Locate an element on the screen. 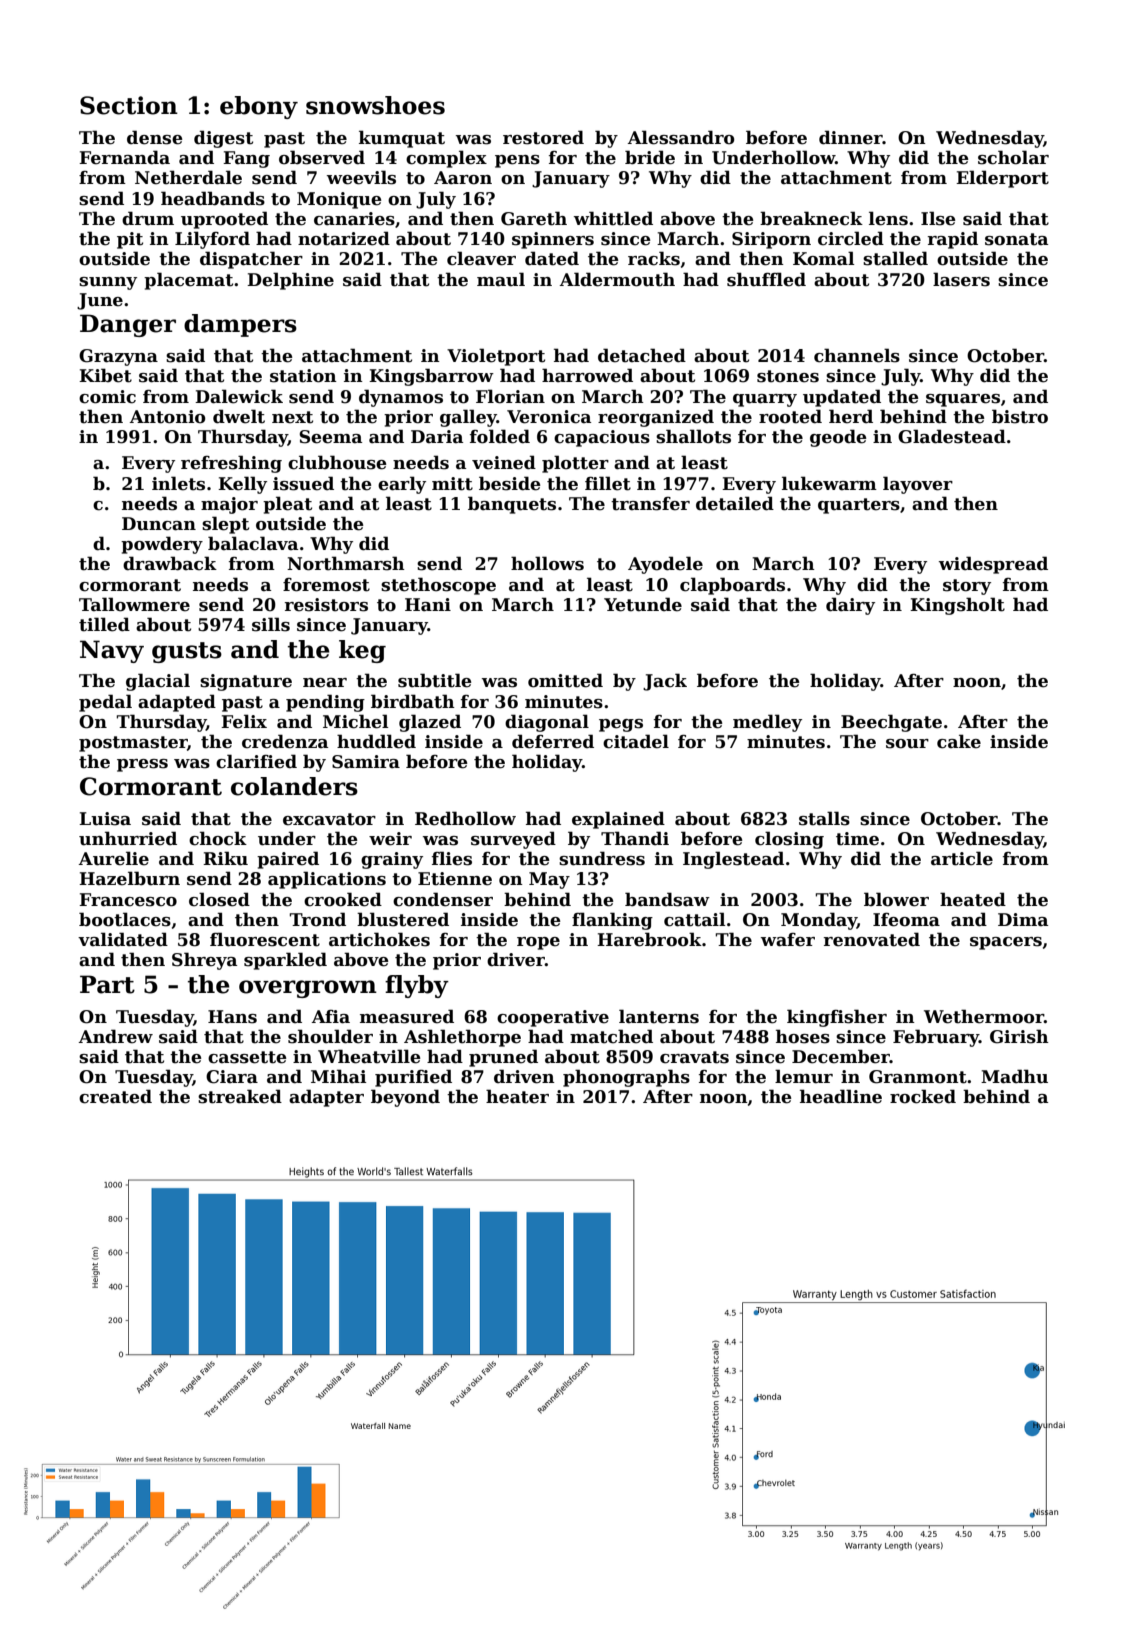  scholar is located at coordinates (1013, 157).
